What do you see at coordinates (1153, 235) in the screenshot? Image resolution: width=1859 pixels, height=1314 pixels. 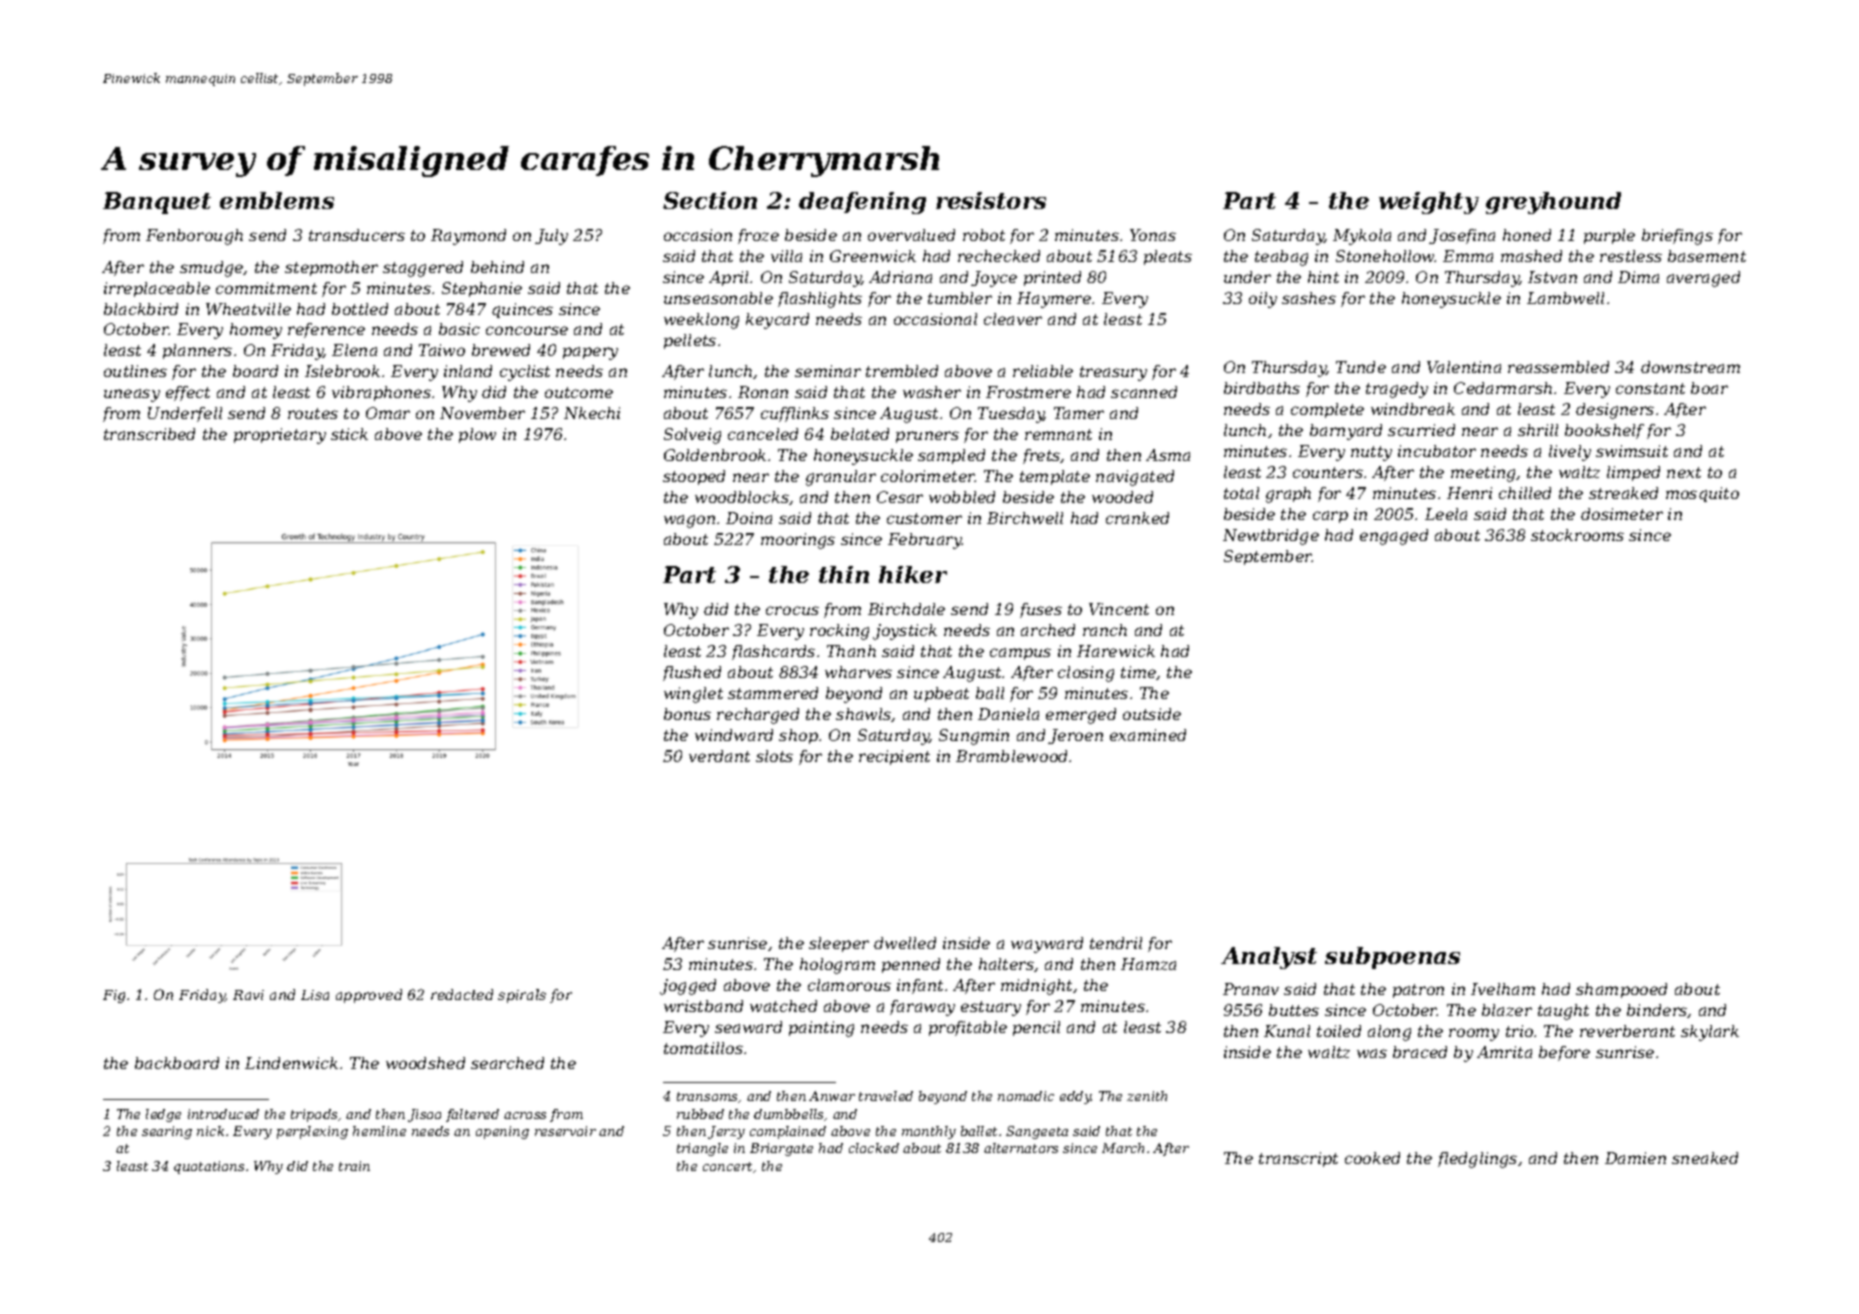 I see `Yonas` at bounding box center [1153, 235].
